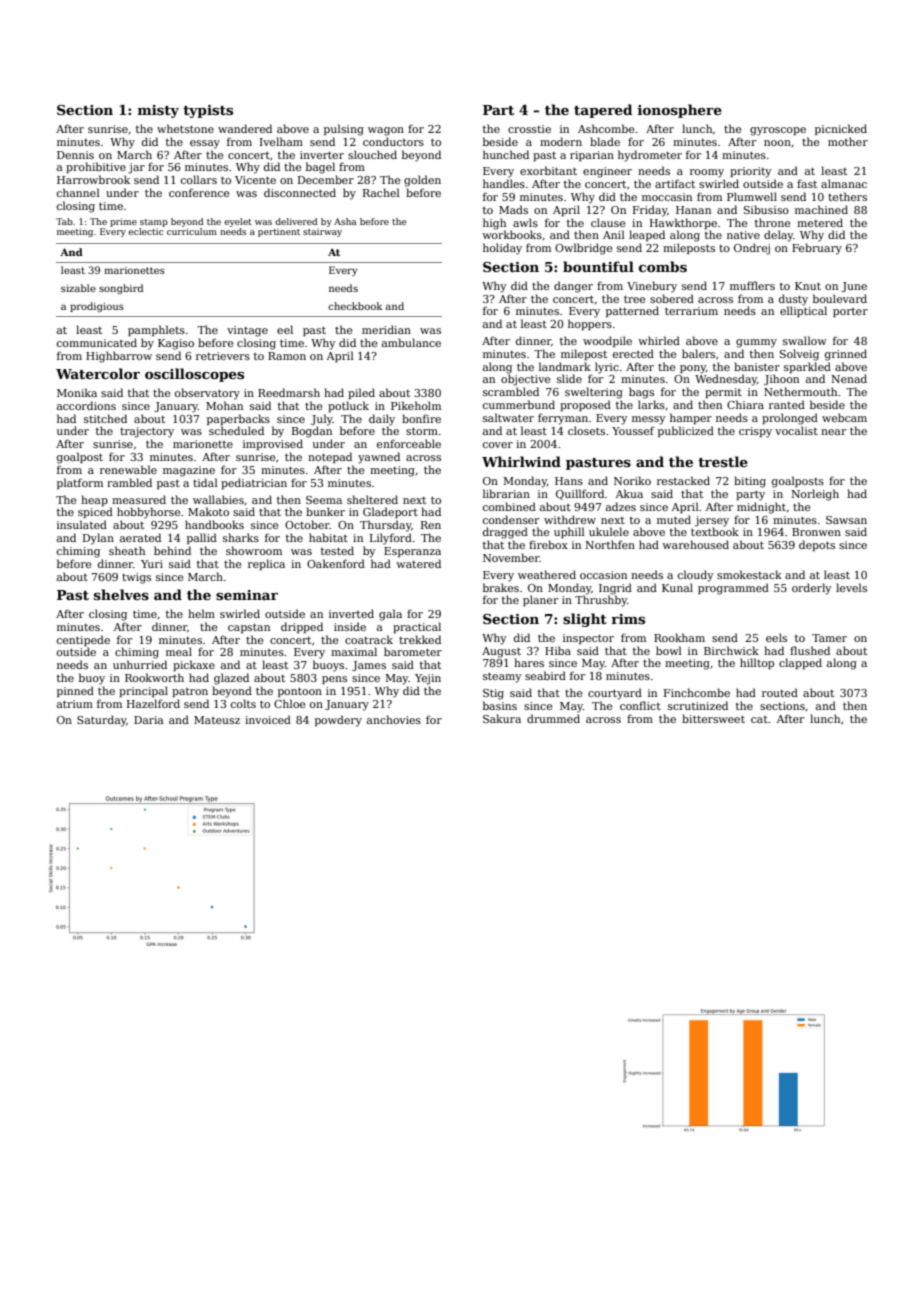 The image size is (924, 1308). Describe the element at coordinates (751, 172) in the document. I see `priority` at that location.
